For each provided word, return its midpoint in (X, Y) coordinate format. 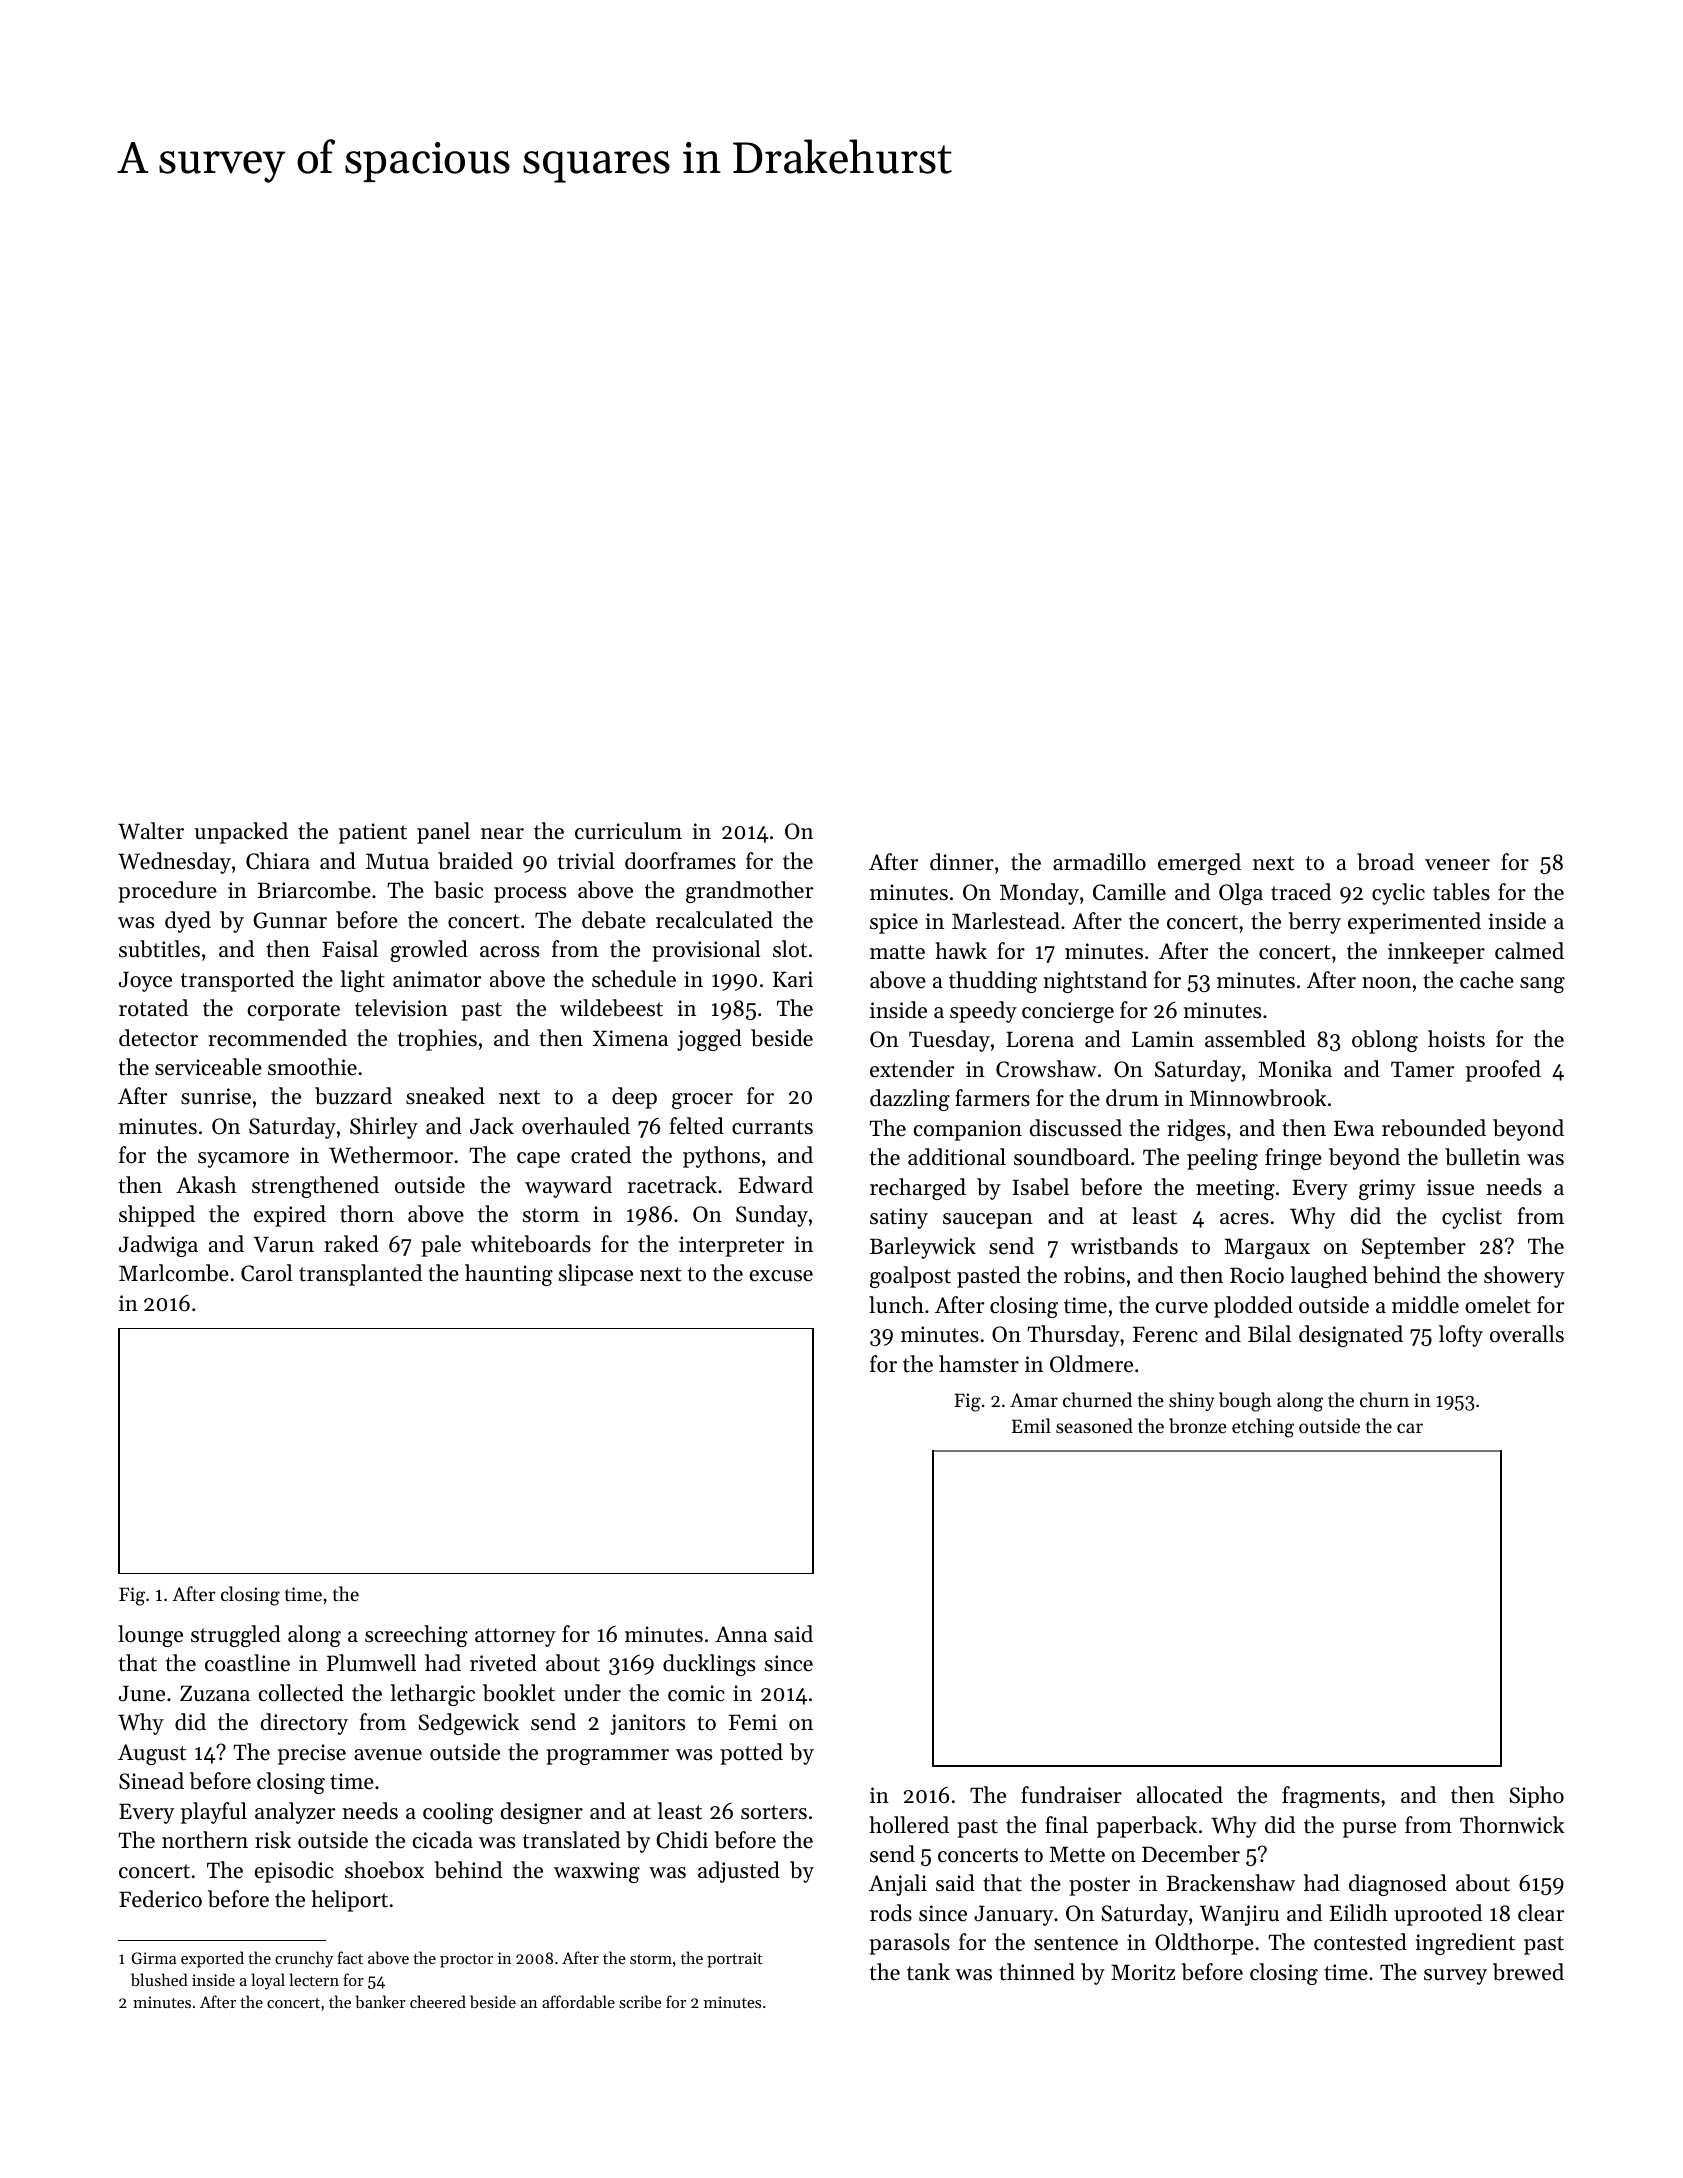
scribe (640, 2001)
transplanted (360, 1275)
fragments (1331, 1797)
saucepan (988, 1221)
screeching (416, 1636)
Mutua (397, 861)
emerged (1199, 864)
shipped (157, 1216)
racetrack (672, 1185)
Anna (741, 1634)
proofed (1503, 1071)
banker (380, 2001)
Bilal (1269, 1333)
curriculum (628, 831)
